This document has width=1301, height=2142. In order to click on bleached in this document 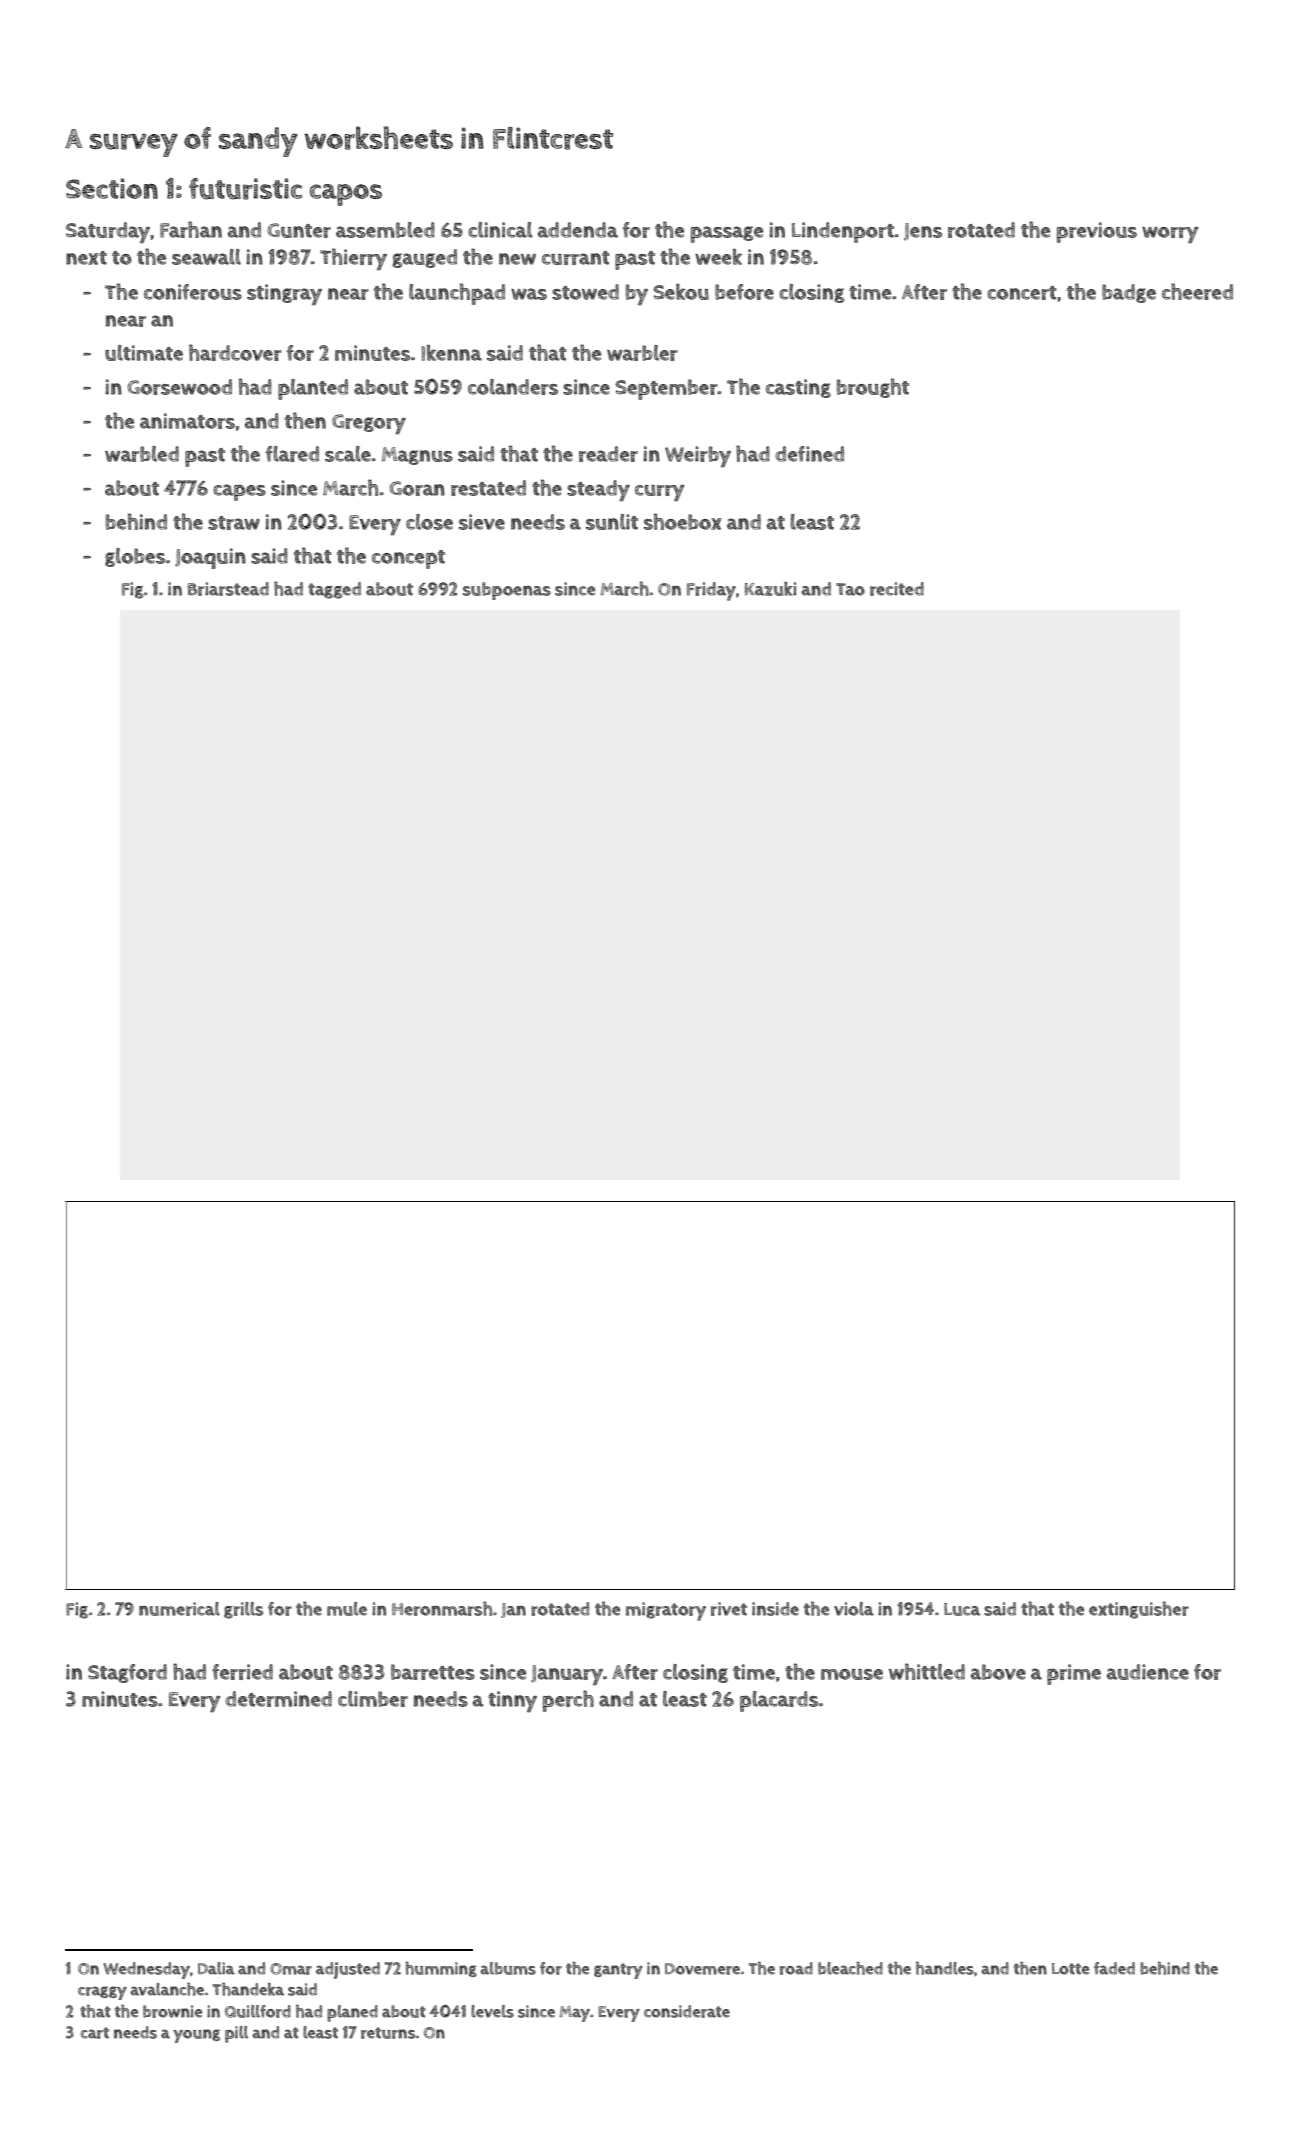, I will do `click(850, 1968)`.
